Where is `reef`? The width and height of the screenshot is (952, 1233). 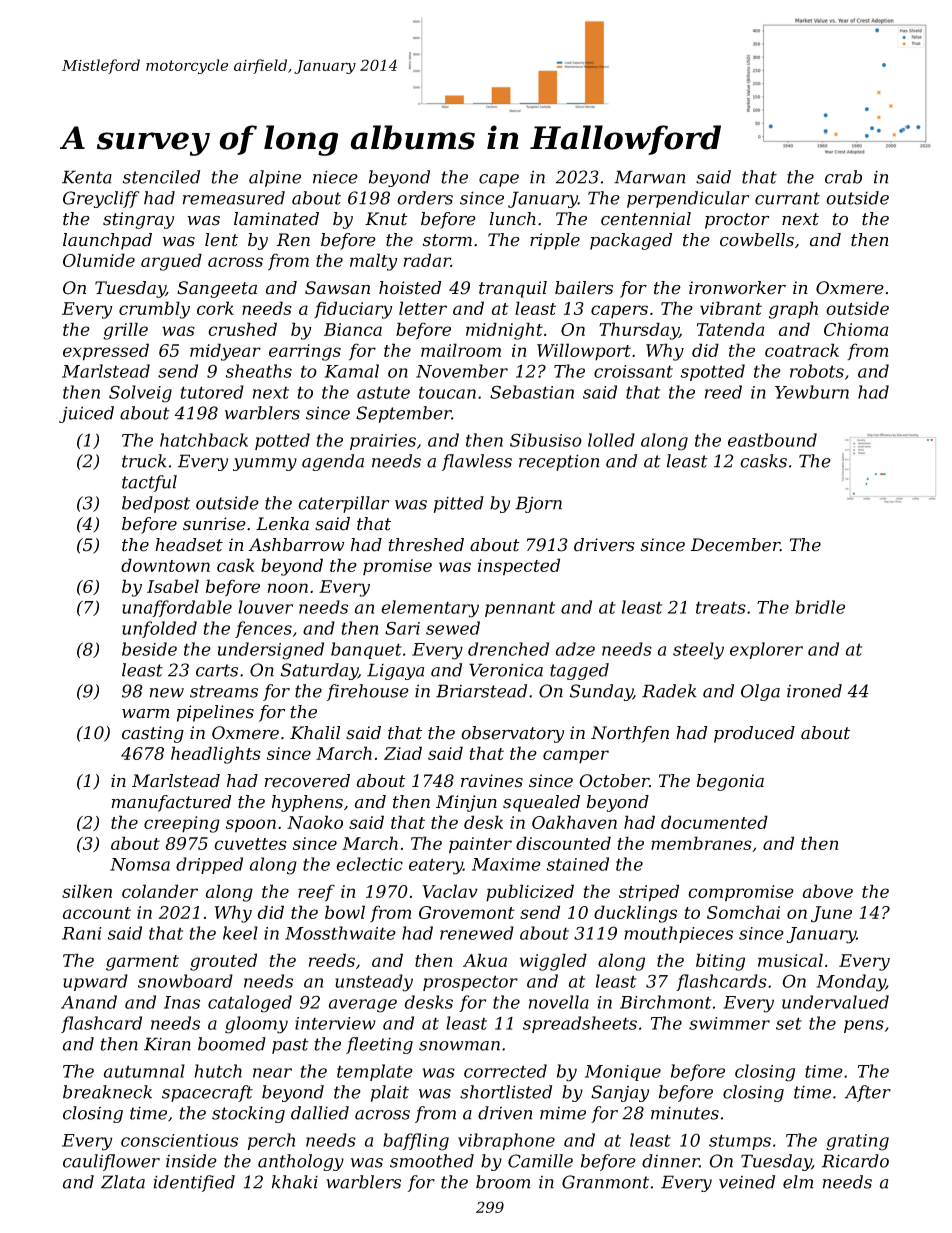 reef is located at coordinates (316, 893).
